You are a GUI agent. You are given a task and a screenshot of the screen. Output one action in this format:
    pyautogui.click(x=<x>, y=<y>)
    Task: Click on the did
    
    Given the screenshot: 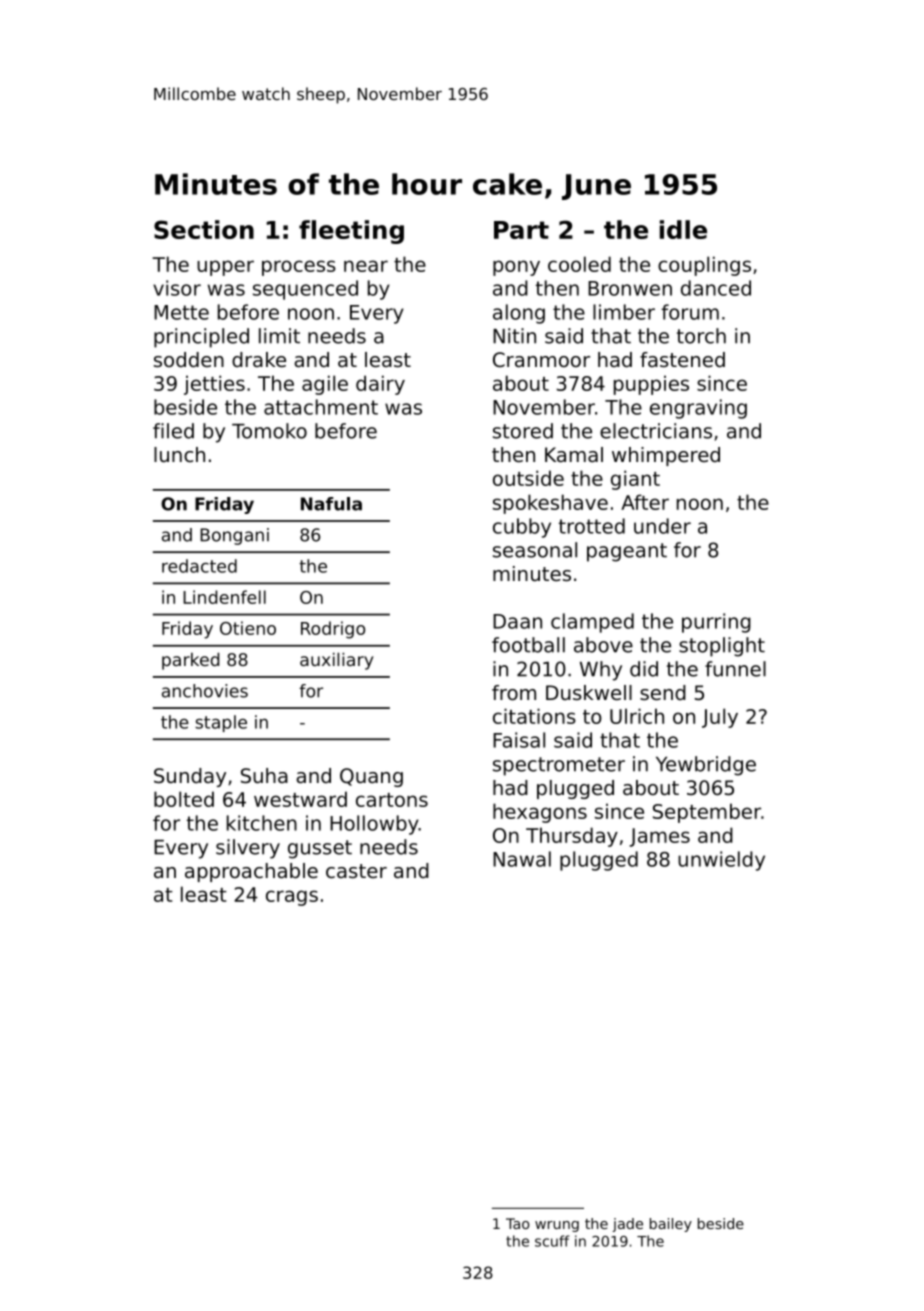 What is the action you would take?
    pyautogui.click(x=644, y=669)
